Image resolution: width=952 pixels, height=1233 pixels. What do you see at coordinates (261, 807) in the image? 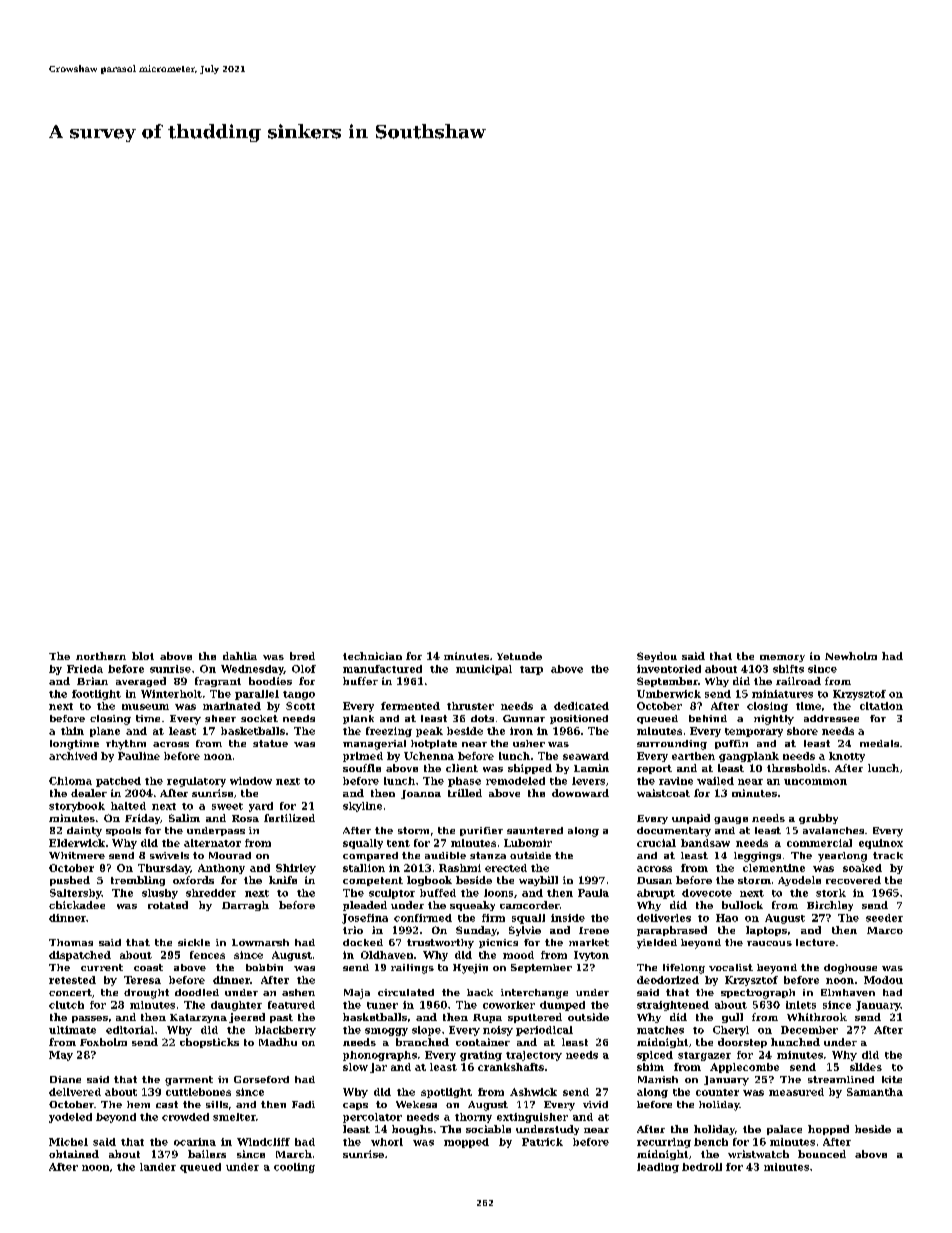
I see `yard` at bounding box center [261, 807].
